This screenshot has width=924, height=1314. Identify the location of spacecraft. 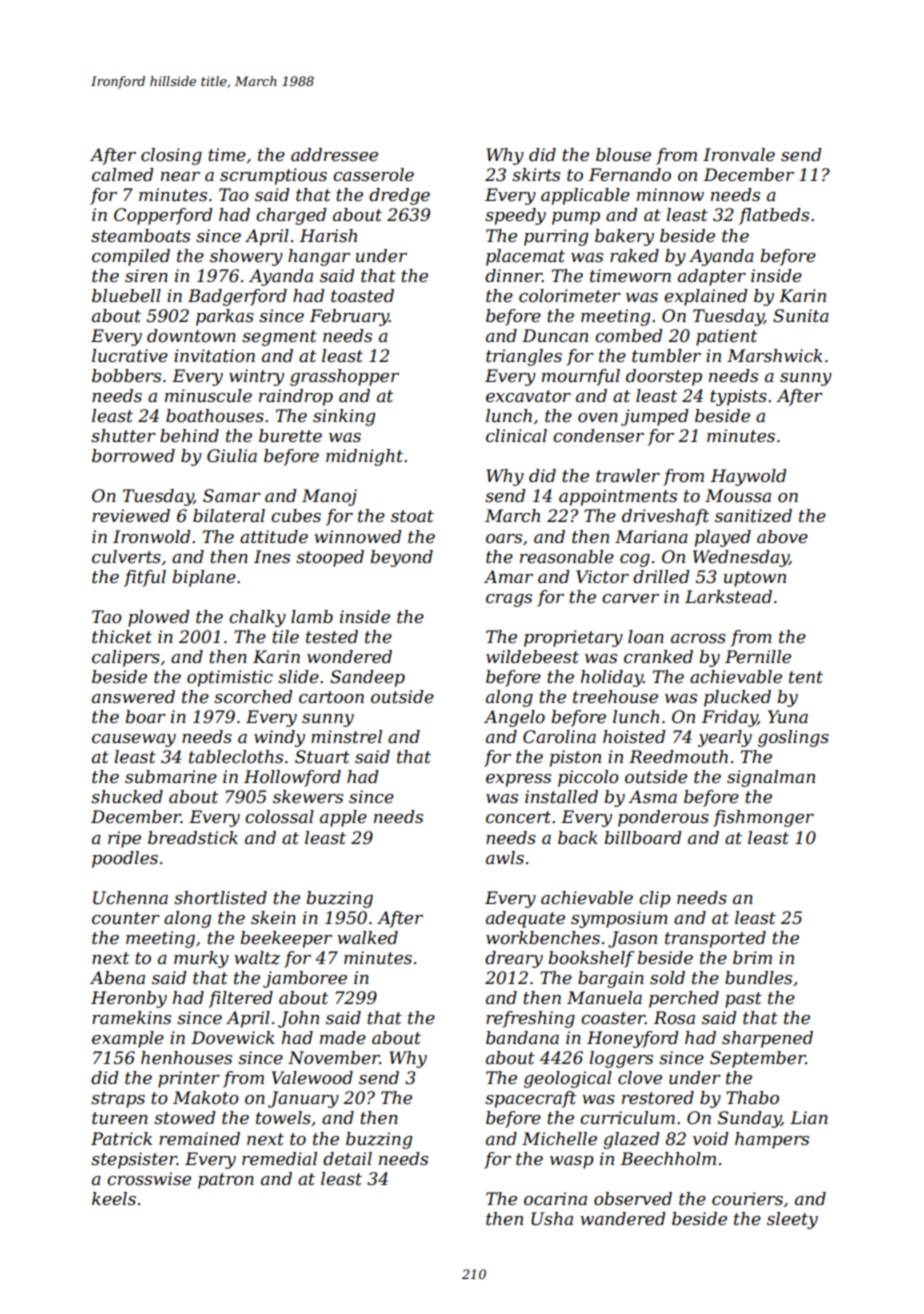
(530, 1099).
